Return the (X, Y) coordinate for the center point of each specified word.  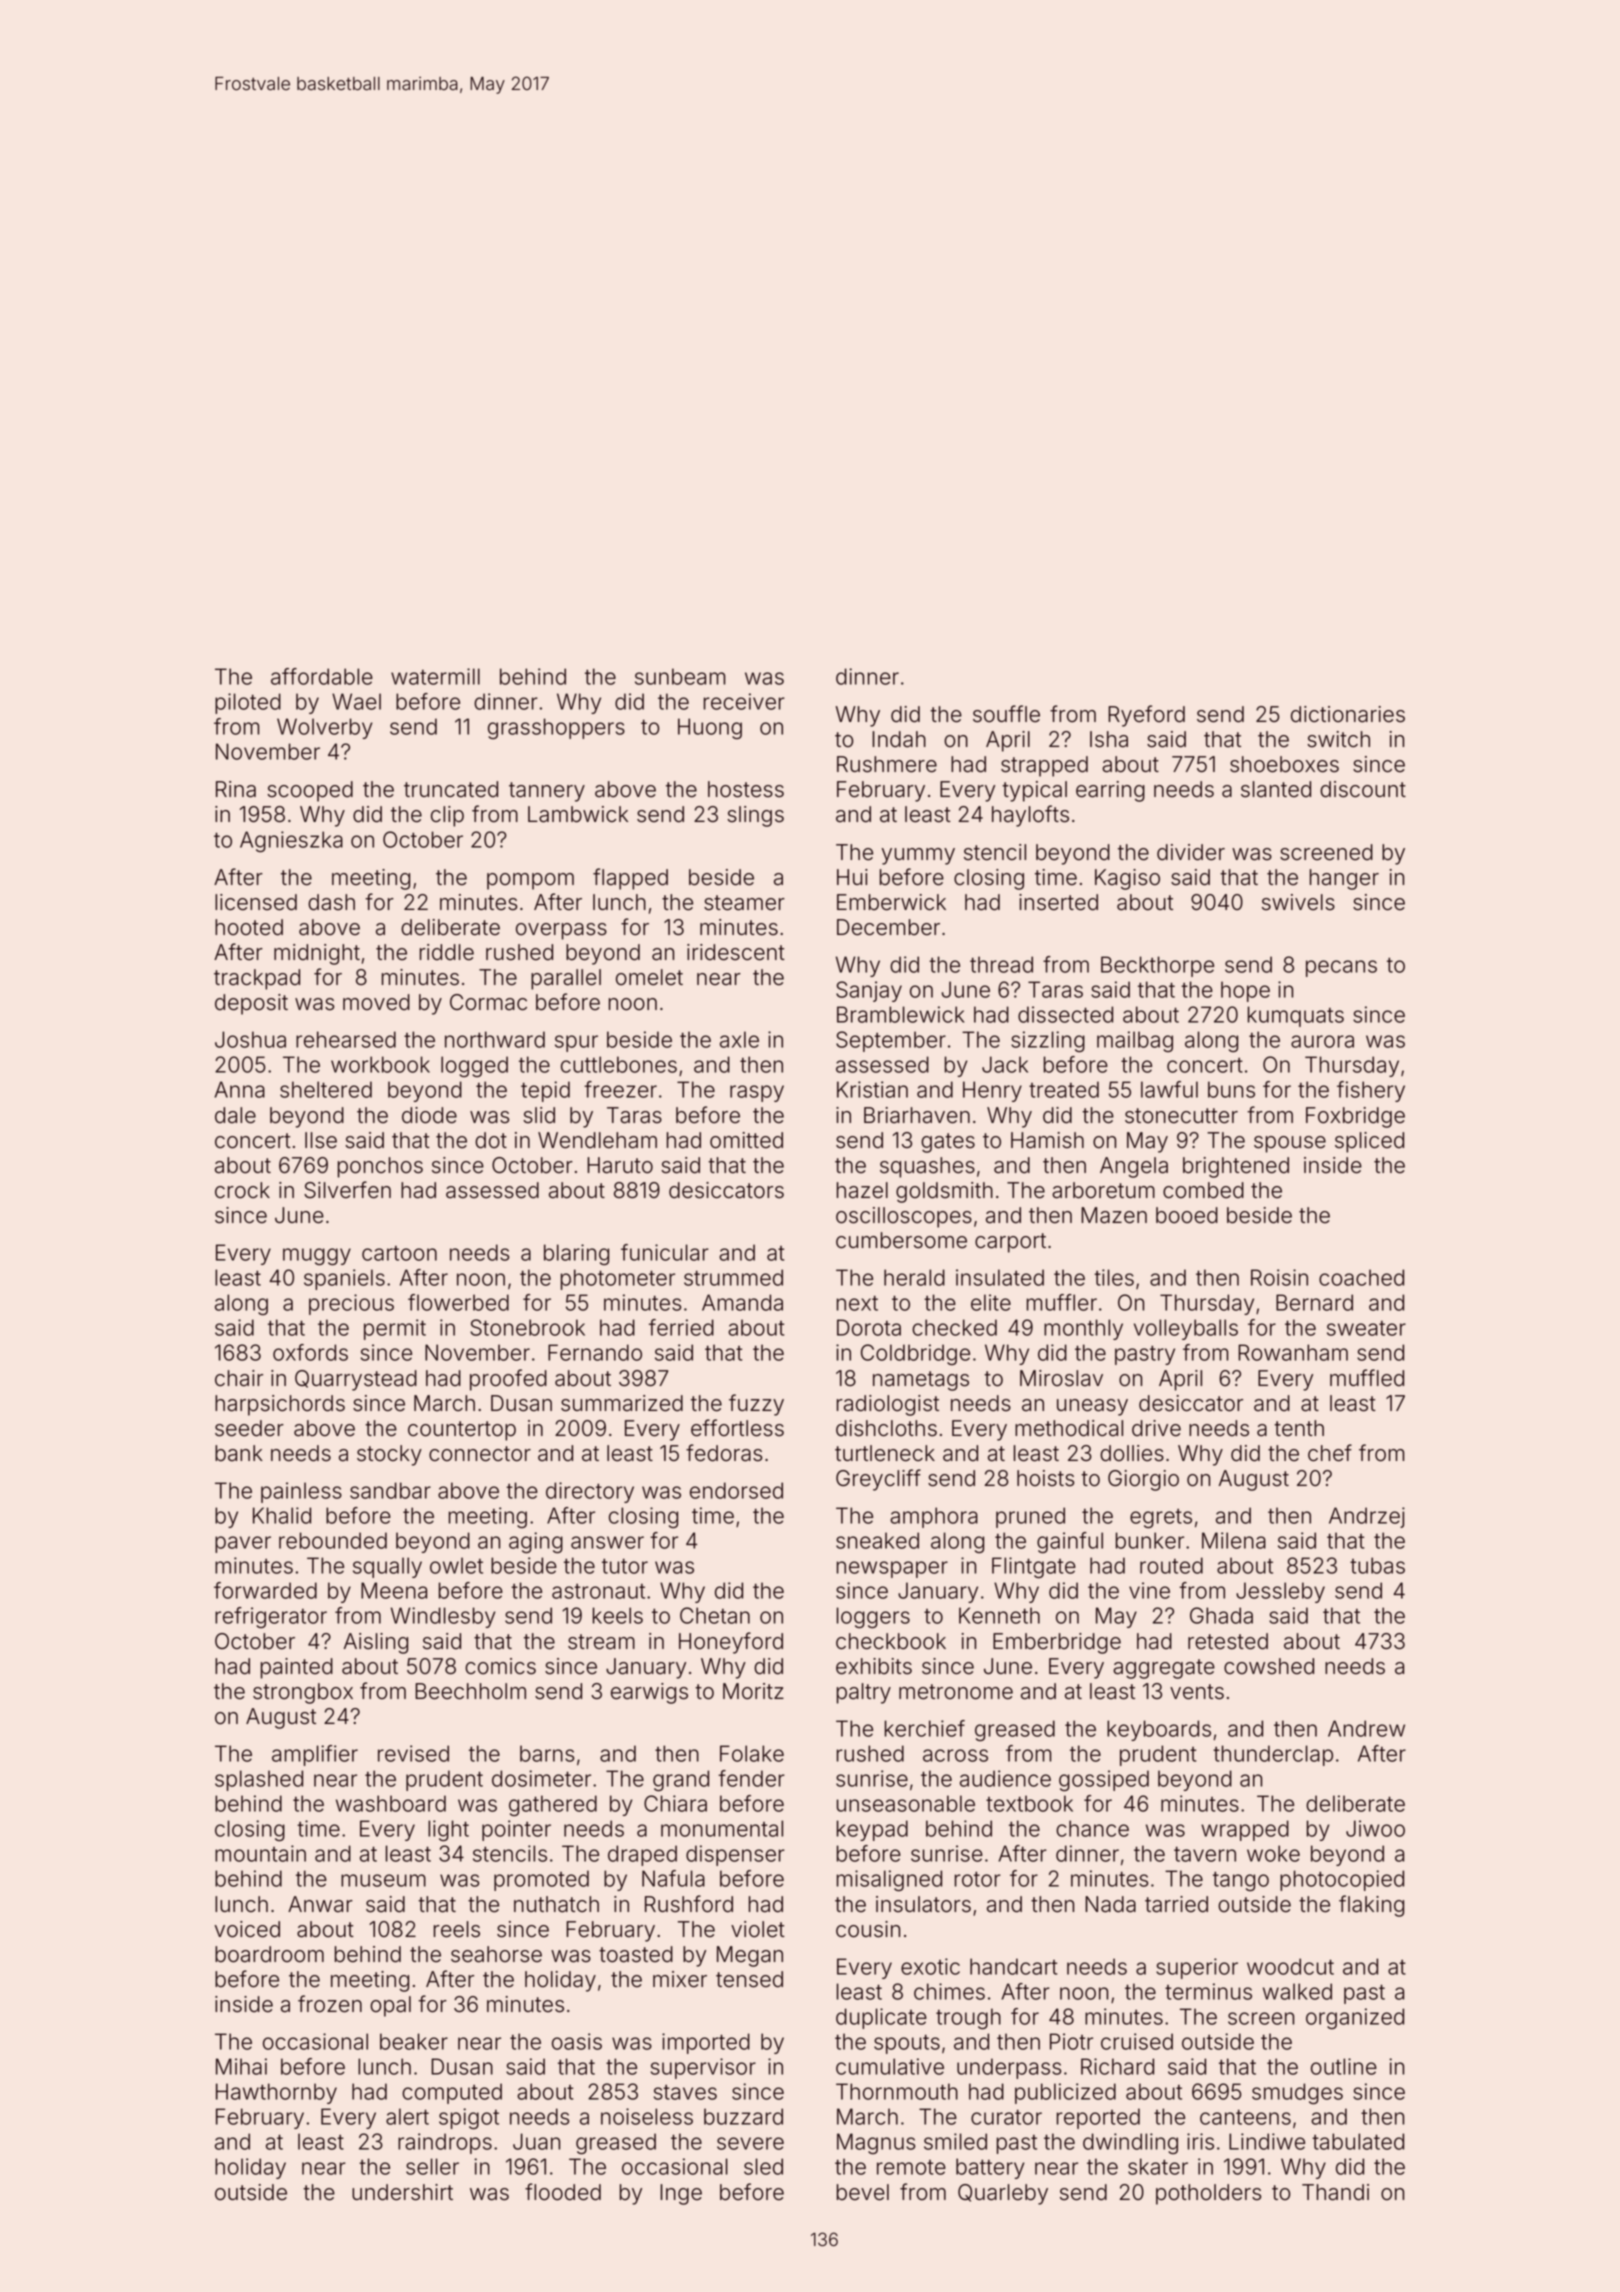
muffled (1367, 1378)
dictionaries (1348, 714)
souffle (1006, 714)
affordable (322, 676)
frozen (330, 2004)
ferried (681, 1327)
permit (395, 1329)
